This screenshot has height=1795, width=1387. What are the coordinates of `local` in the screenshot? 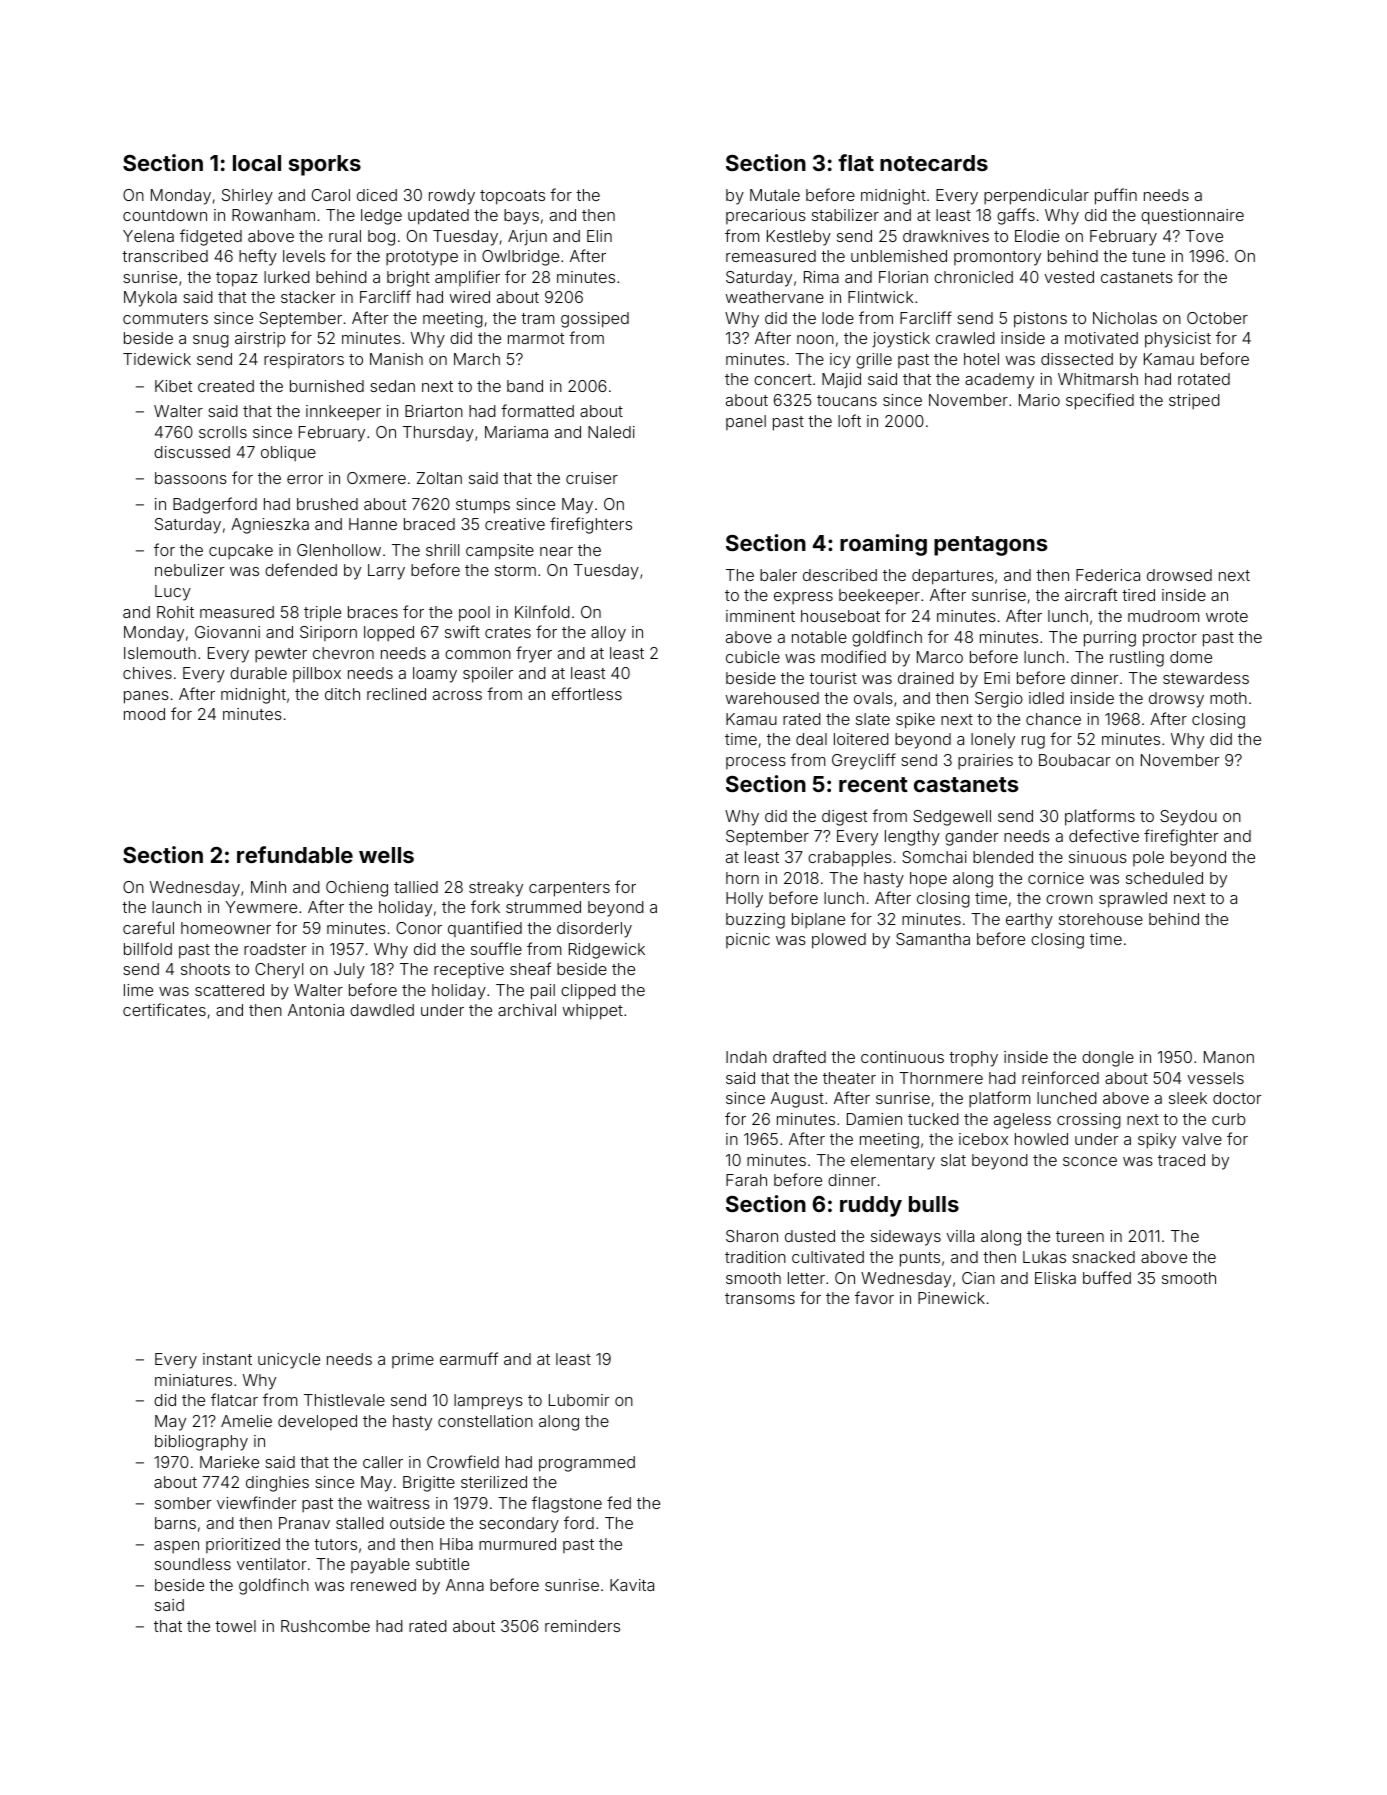 It's located at (257, 163).
